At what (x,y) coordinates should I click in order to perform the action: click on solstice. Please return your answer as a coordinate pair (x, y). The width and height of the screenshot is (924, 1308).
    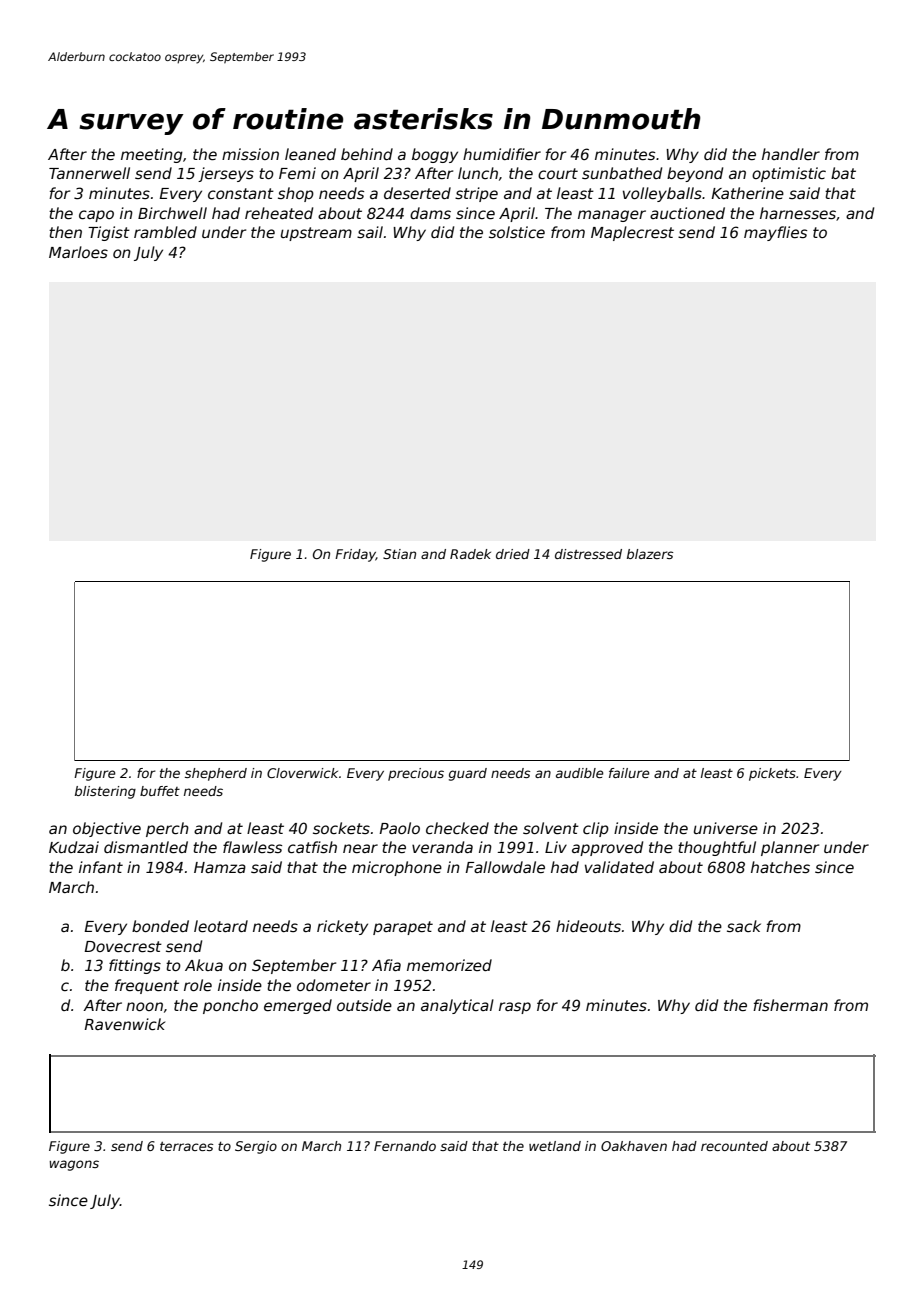
    Looking at the image, I should click on (517, 232).
